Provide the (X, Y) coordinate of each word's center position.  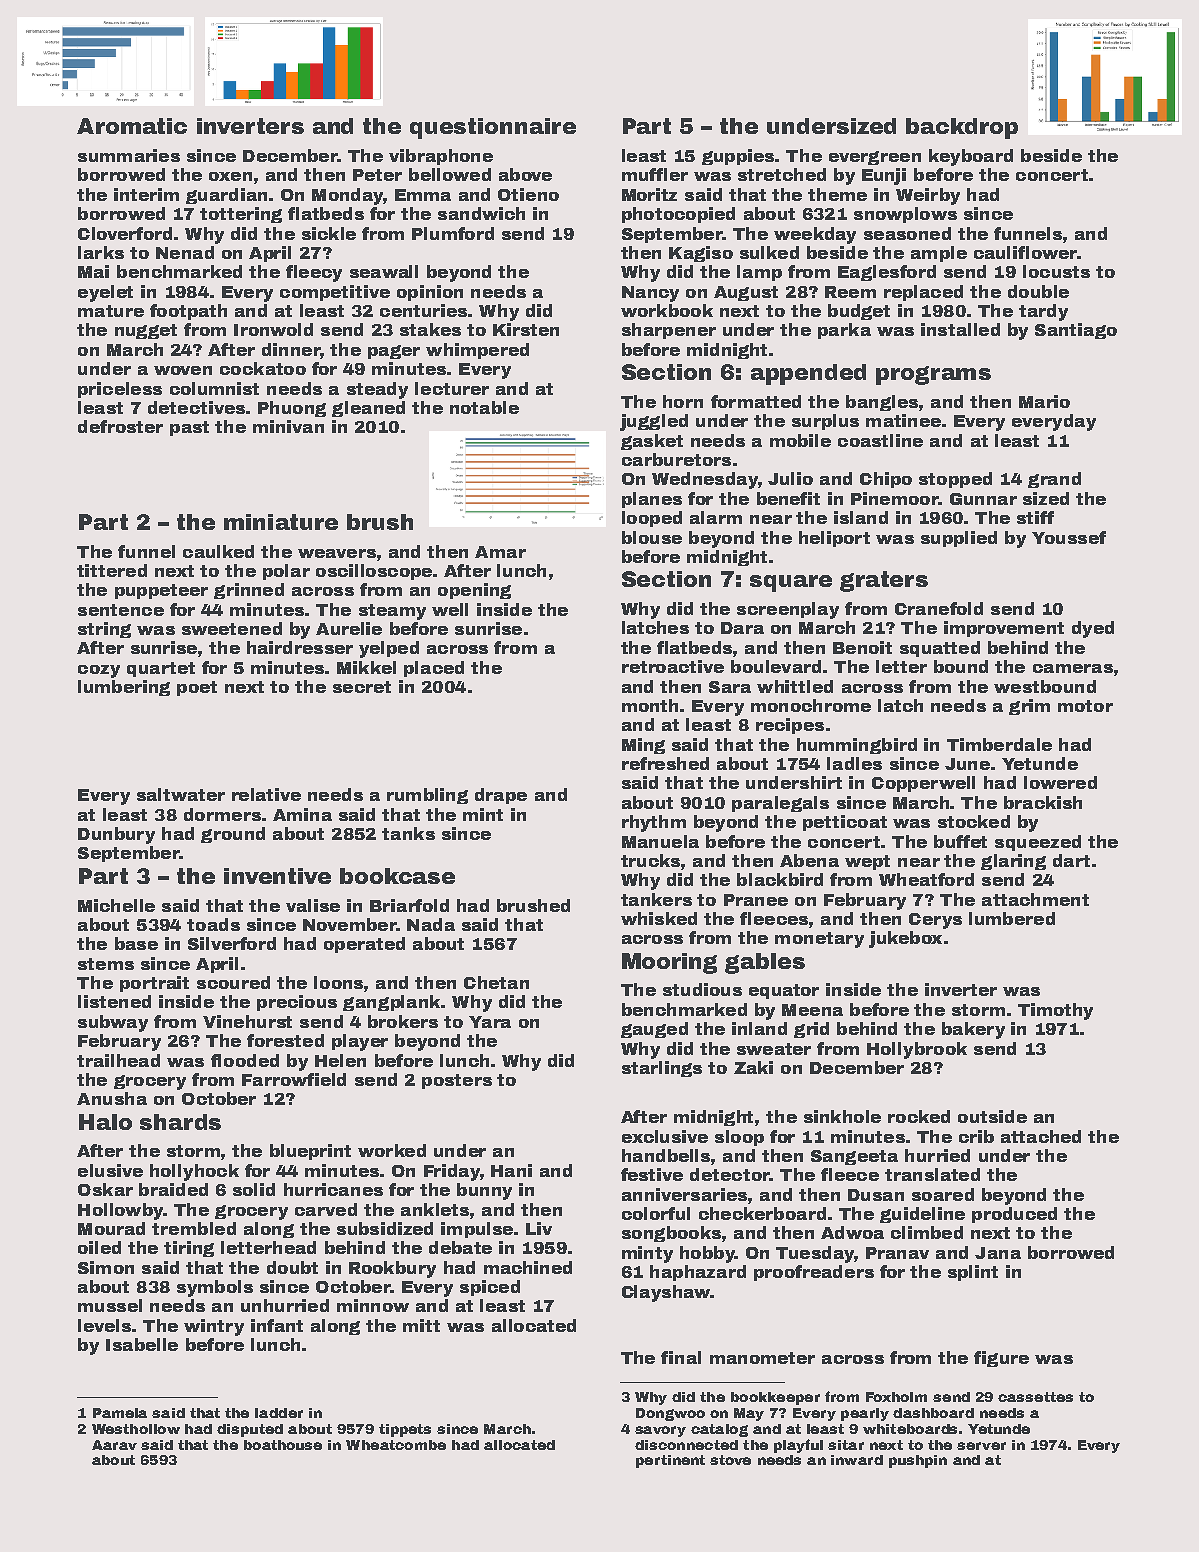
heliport (834, 539)
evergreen (875, 158)
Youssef (1069, 537)
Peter (377, 175)
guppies (738, 157)
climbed (927, 1232)
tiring (189, 1249)
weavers (337, 553)
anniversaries (684, 1194)
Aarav (114, 1445)
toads (213, 924)
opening (474, 591)
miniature (281, 522)
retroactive (673, 666)
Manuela (660, 841)
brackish (1043, 802)
